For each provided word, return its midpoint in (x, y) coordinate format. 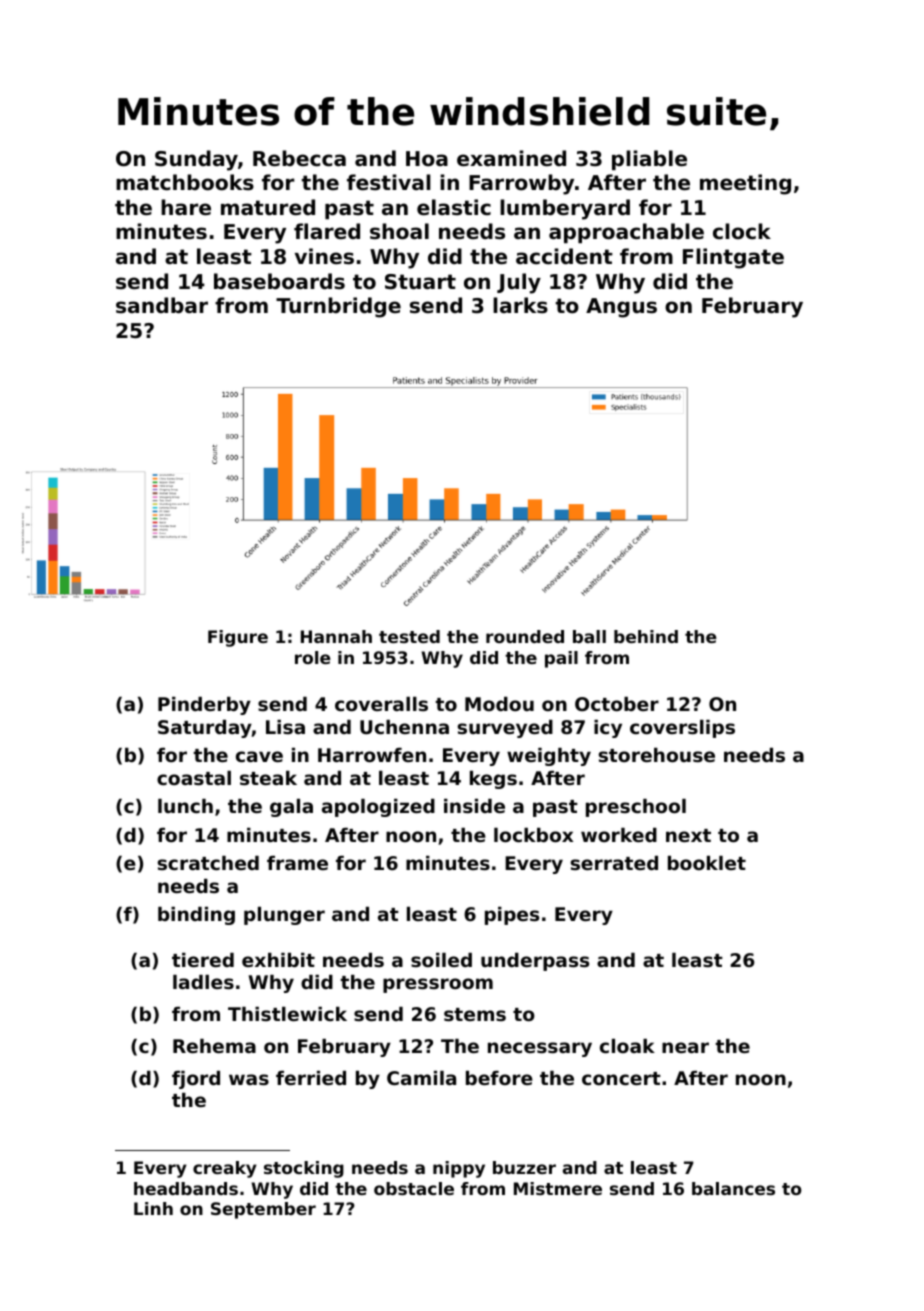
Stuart (420, 282)
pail (561, 659)
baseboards (279, 281)
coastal (194, 778)
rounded (525, 636)
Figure (238, 638)
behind (646, 636)
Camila (421, 1078)
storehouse (656, 755)
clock (742, 231)
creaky (225, 1169)
